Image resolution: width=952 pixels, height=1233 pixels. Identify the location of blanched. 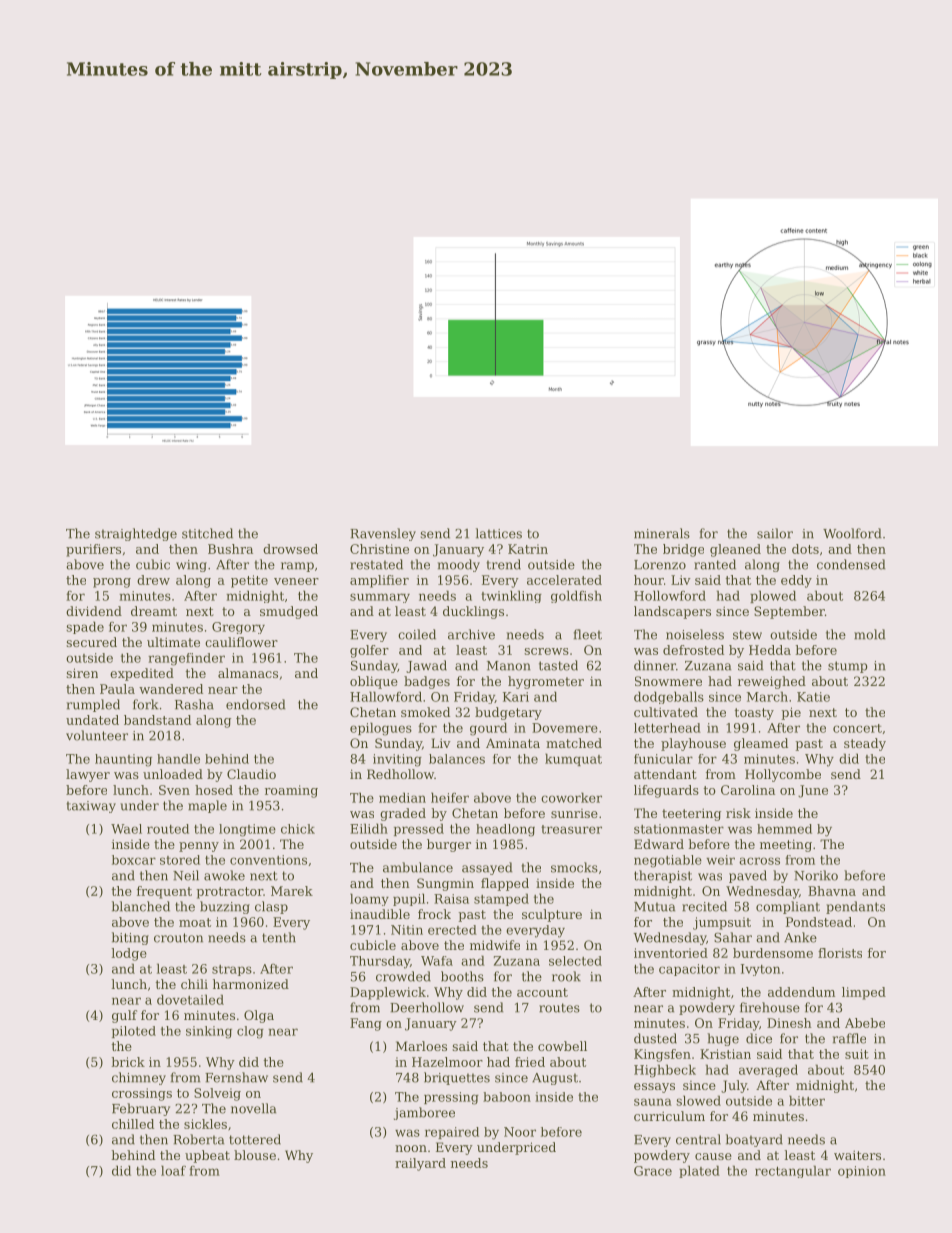
(141, 906).
